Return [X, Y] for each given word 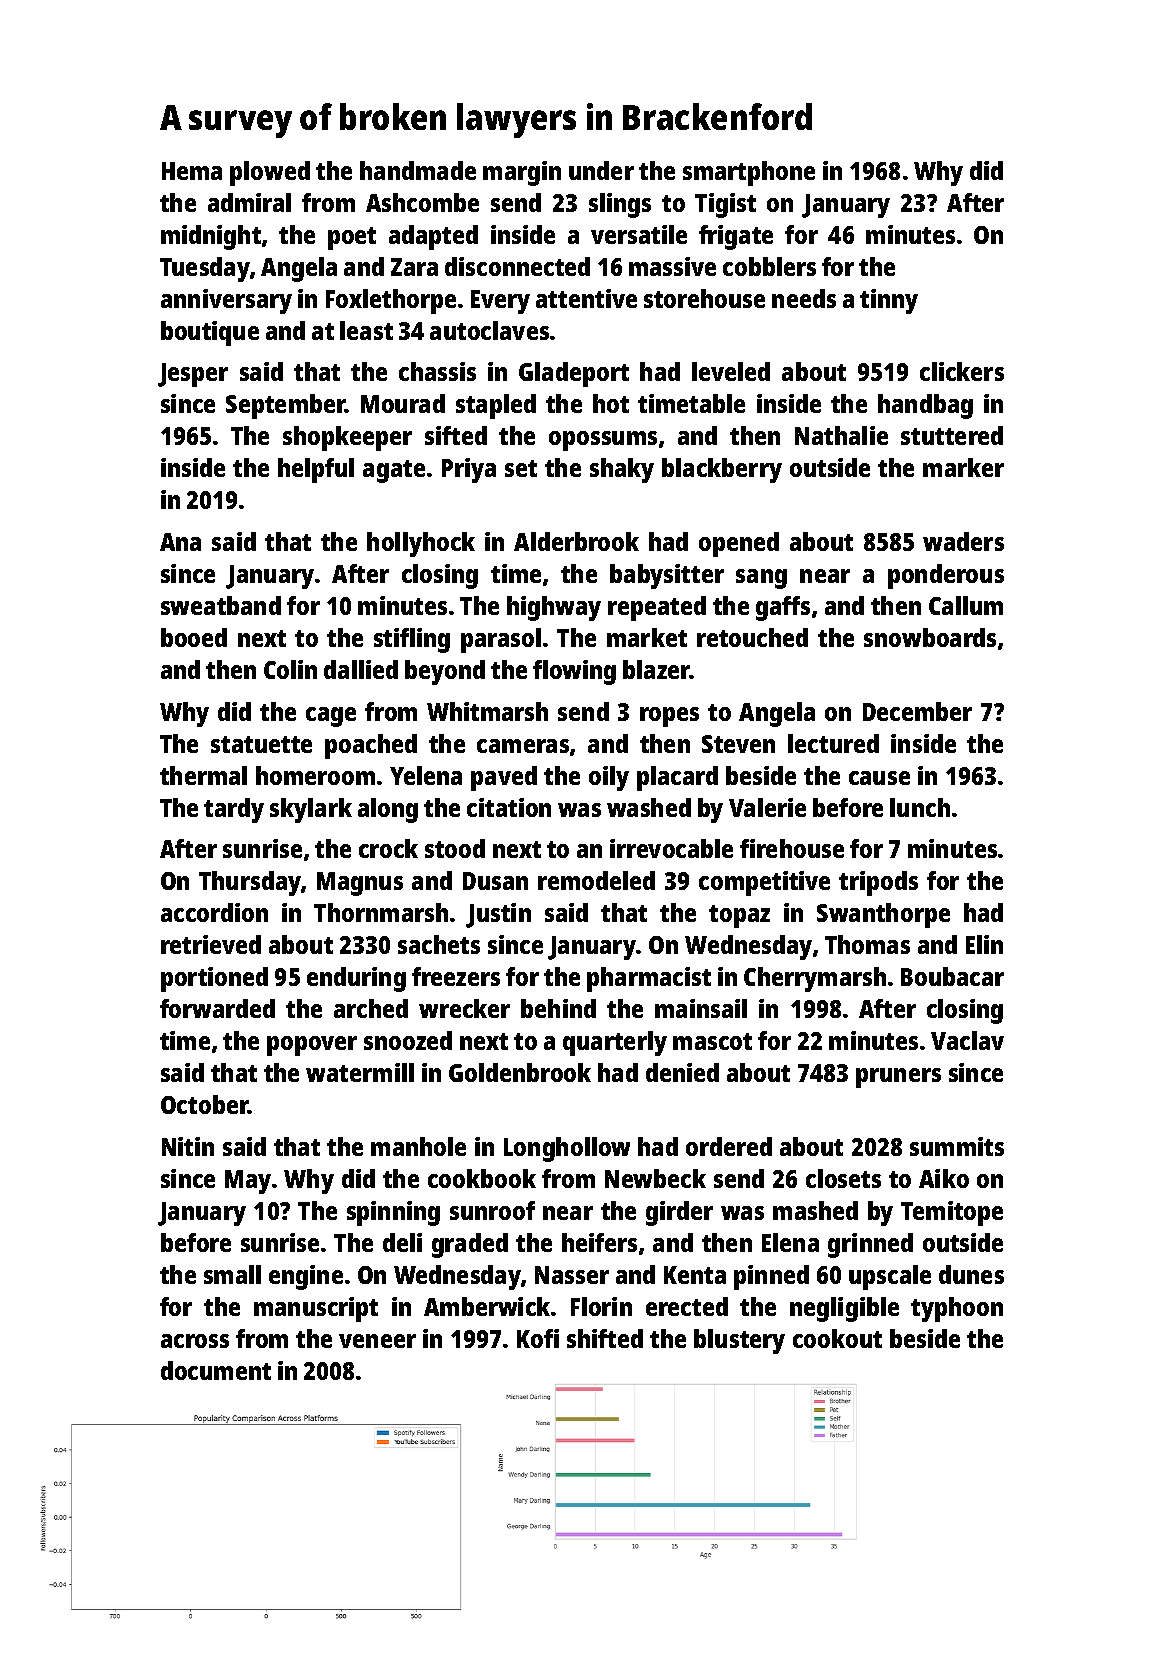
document [216, 1370]
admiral [249, 202]
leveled [731, 371]
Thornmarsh [381, 912]
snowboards [930, 637]
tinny [889, 301]
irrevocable [671, 848]
